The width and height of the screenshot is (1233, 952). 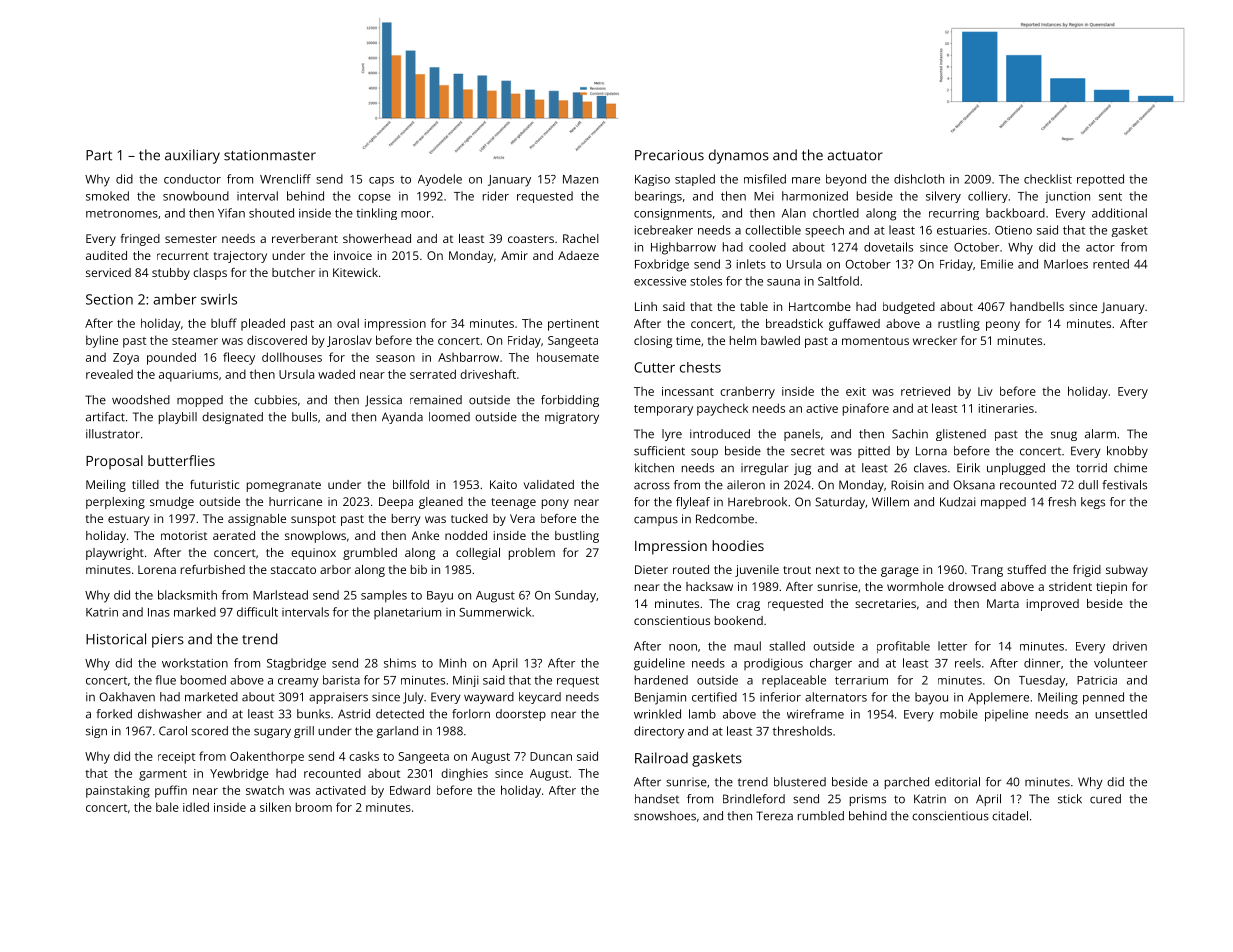 What do you see at coordinates (573, 325) in the screenshot?
I see `pertinent` at bounding box center [573, 325].
